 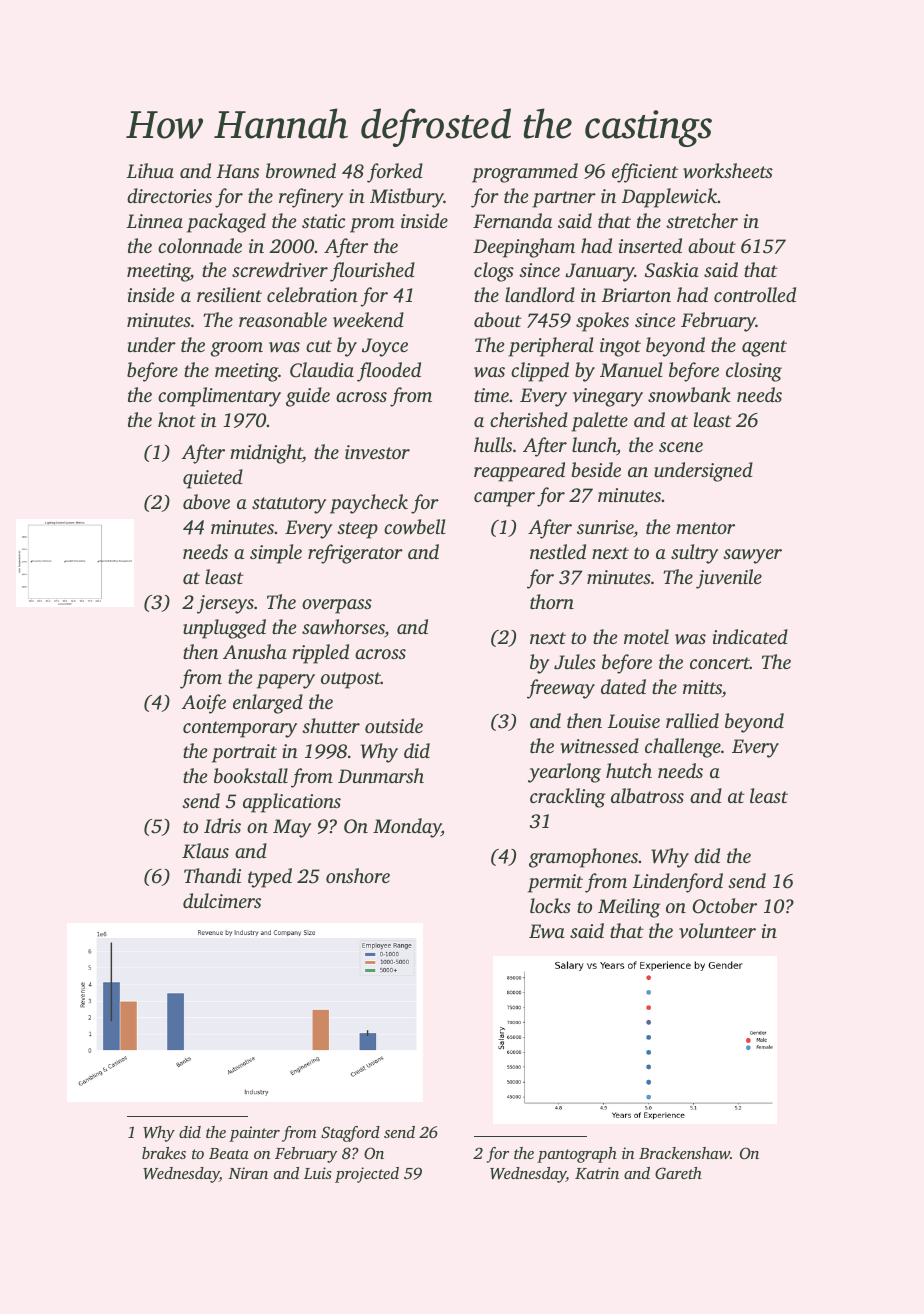 What do you see at coordinates (237, 171) in the document?
I see `Hans` at bounding box center [237, 171].
